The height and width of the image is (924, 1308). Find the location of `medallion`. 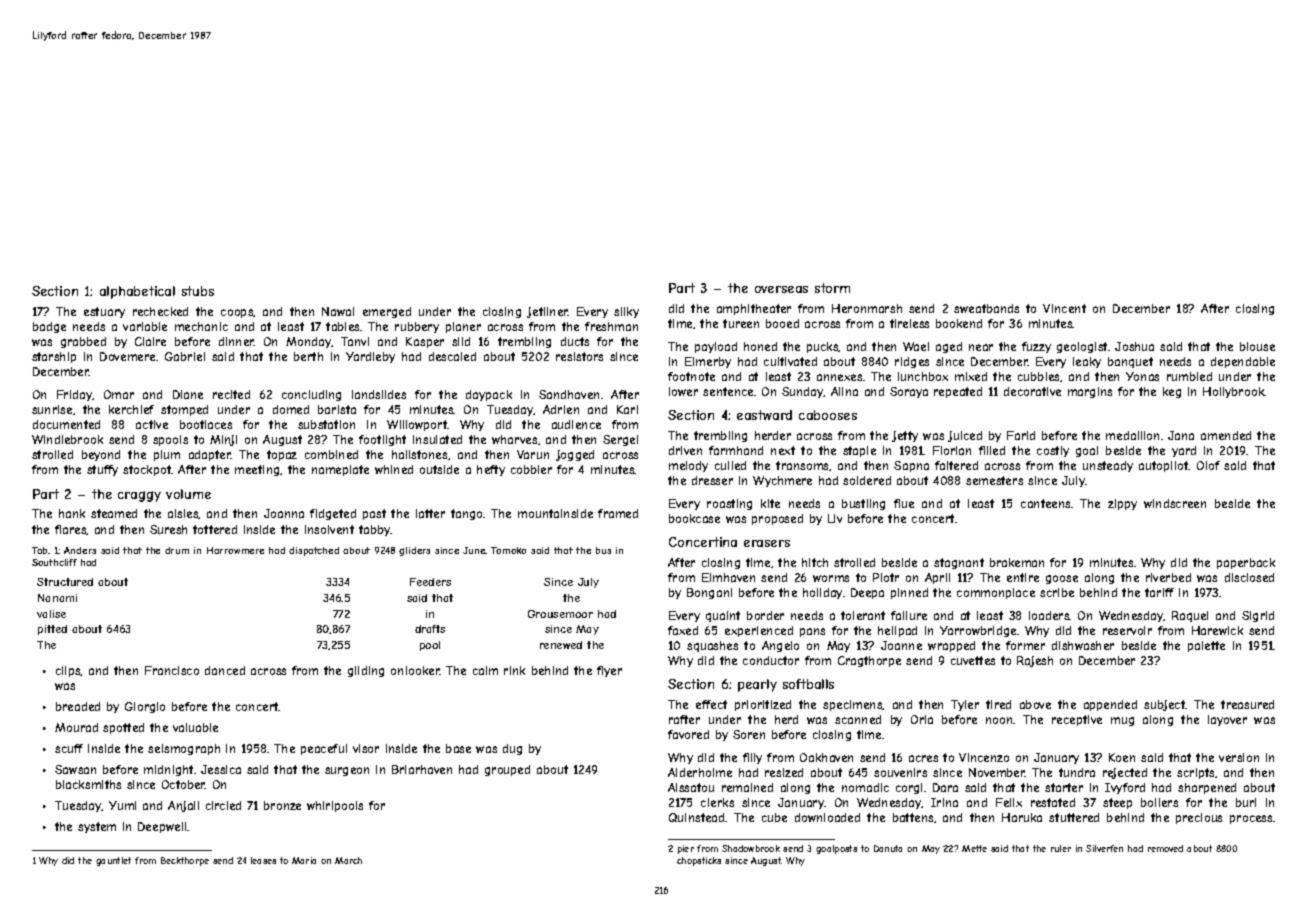

medallion is located at coordinates (1132, 435).
